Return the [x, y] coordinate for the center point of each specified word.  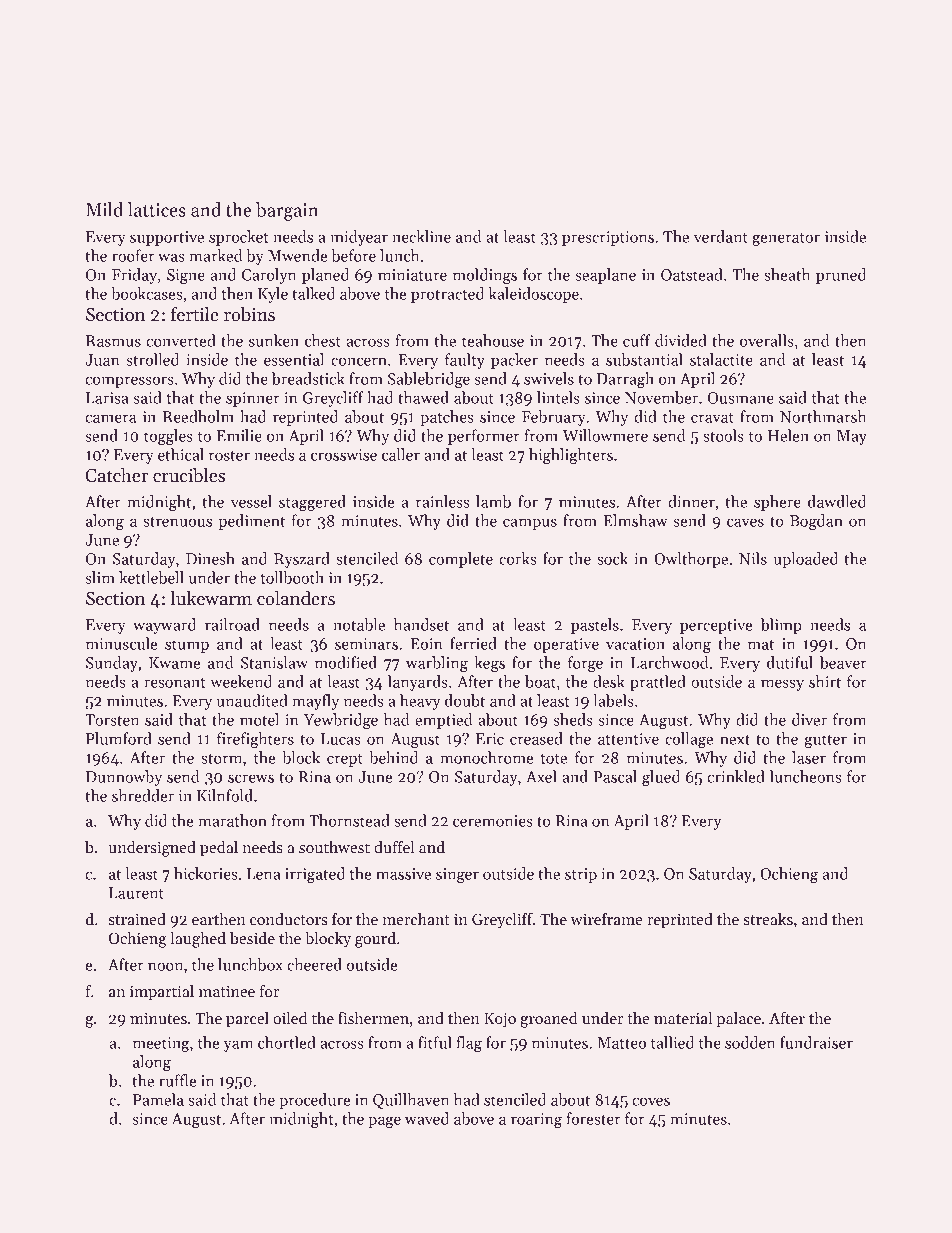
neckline [421, 236]
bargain [287, 211]
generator [786, 239]
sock [612, 558]
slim [100, 577]
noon [165, 966]
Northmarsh [823, 416]
